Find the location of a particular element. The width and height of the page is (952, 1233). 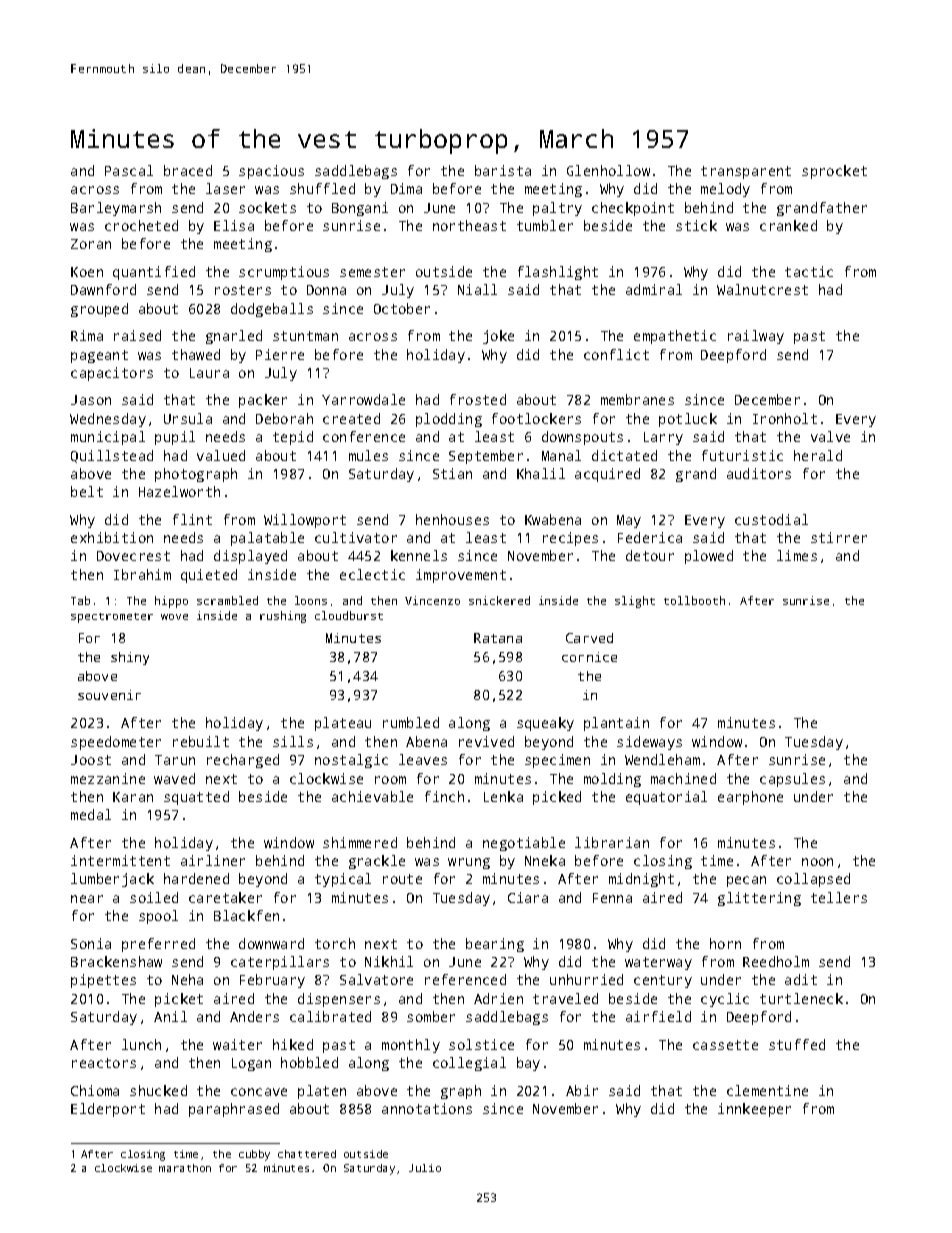

transparent is located at coordinates (746, 172).
